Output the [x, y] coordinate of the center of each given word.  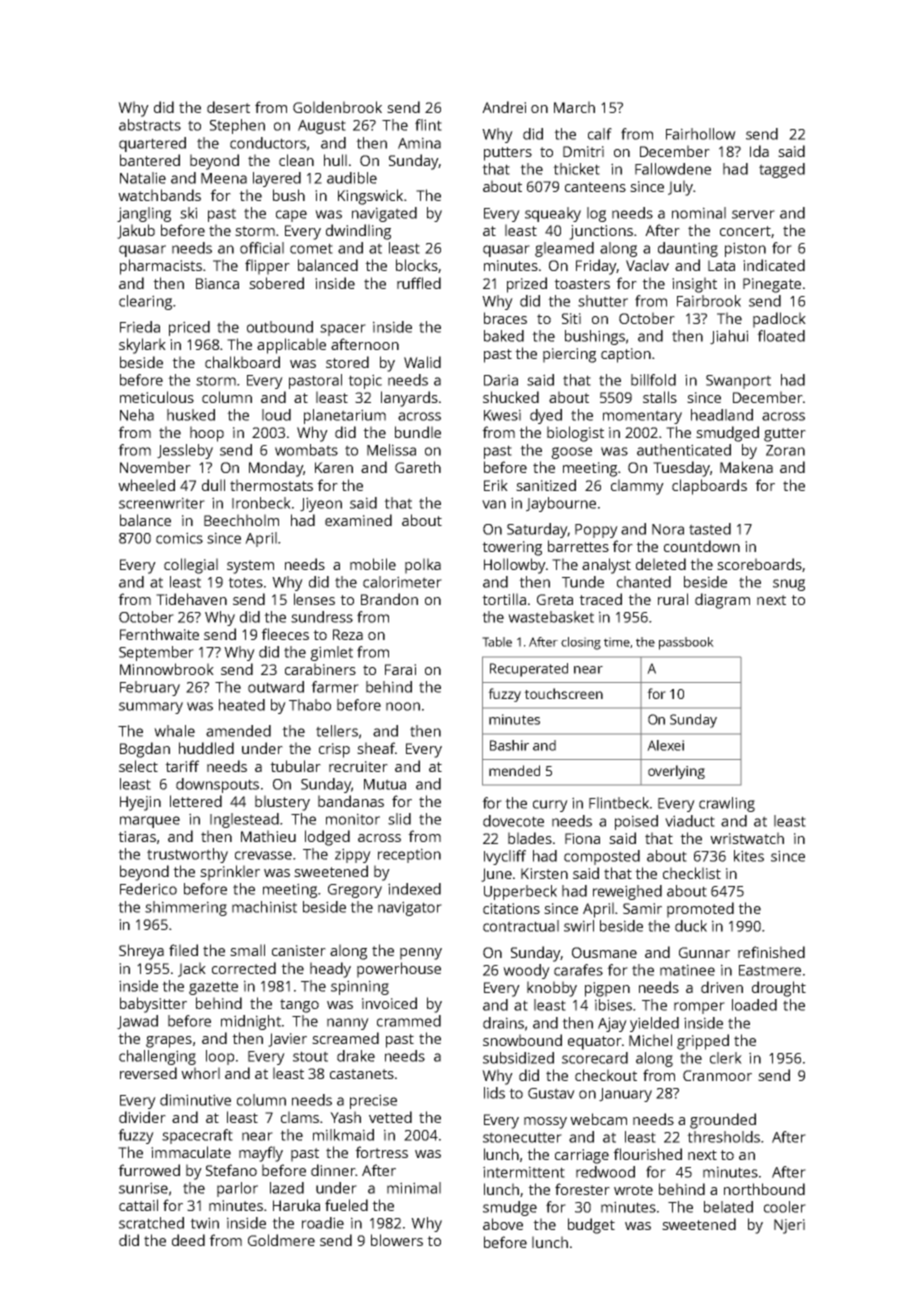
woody [526, 971]
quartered [152, 144]
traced [600, 599]
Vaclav [647, 265]
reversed [148, 1073]
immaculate [191, 1152]
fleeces [285, 634]
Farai [400, 669]
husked [191, 415]
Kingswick [370, 197]
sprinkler [230, 873]
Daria [501, 380]
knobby [552, 989]
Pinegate [772, 285]
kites [749, 856]
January [625, 1095]
